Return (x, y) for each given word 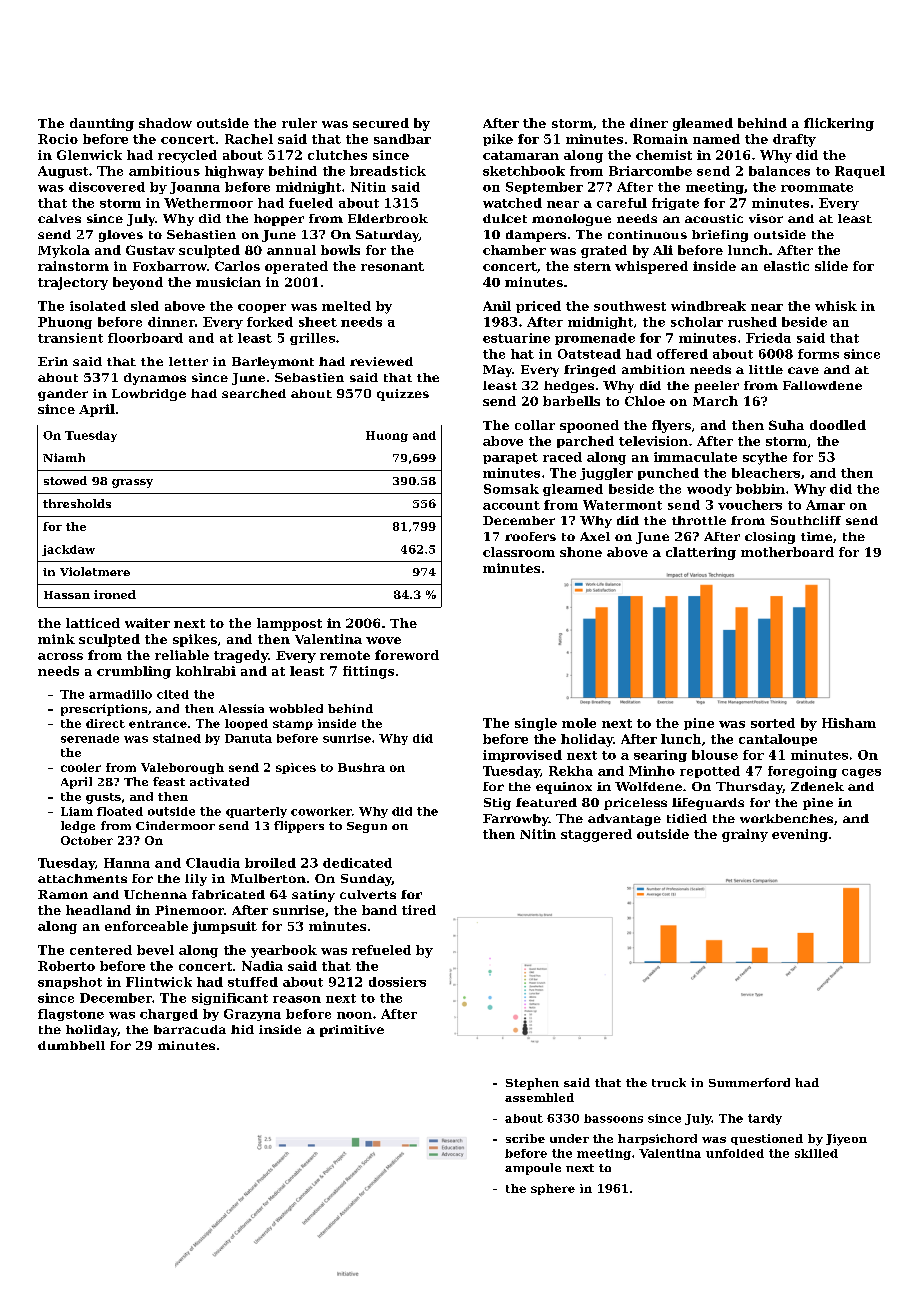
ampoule (533, 1169)
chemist (664, 155)
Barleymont (273, 363)
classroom (519, 552)
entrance (158, 724)
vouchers (750, 505)
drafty (794, 140)
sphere (553, 1189)
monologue (571, 220)
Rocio (58, 139)
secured (381, 123)
